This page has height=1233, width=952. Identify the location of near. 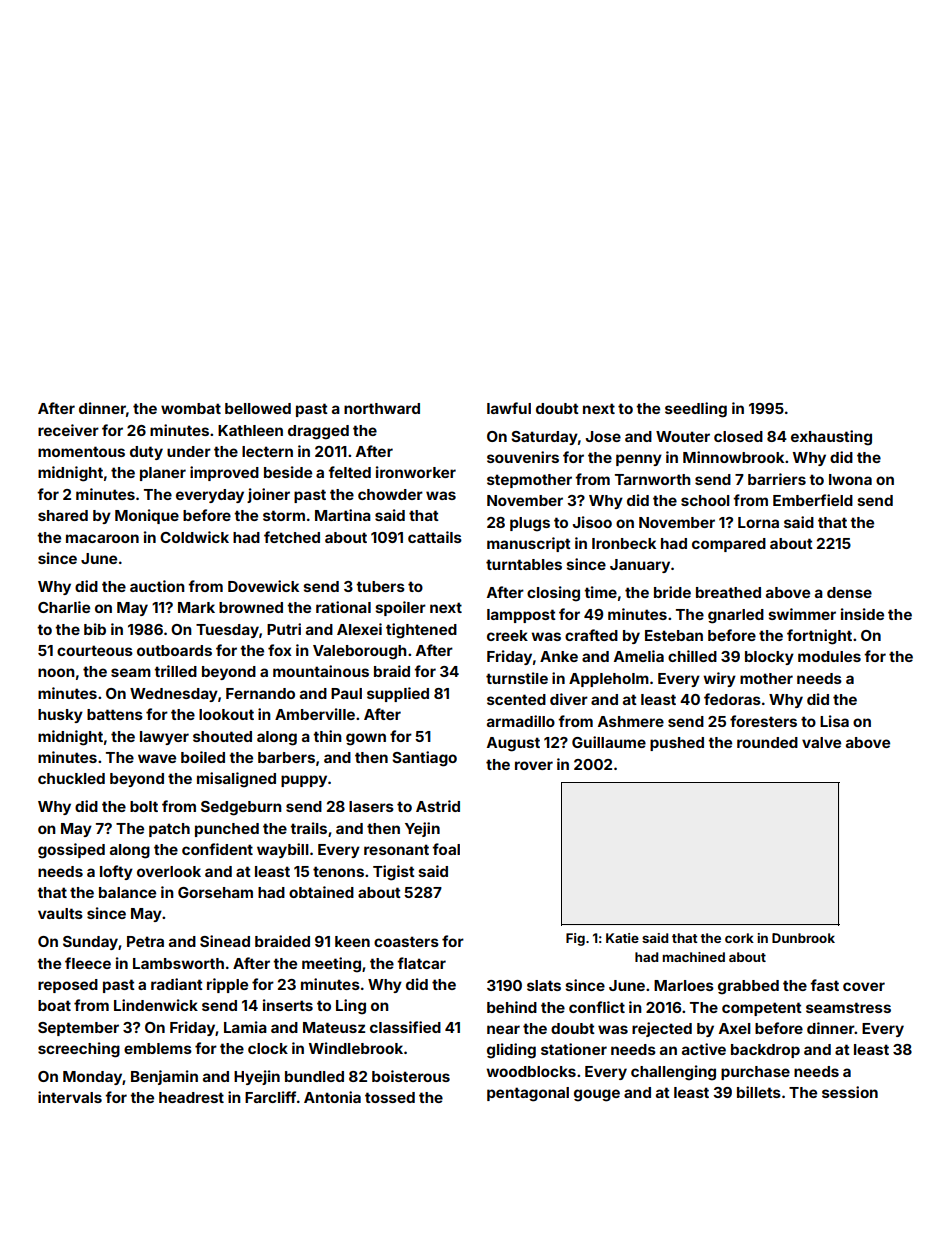
(503, 1029).
